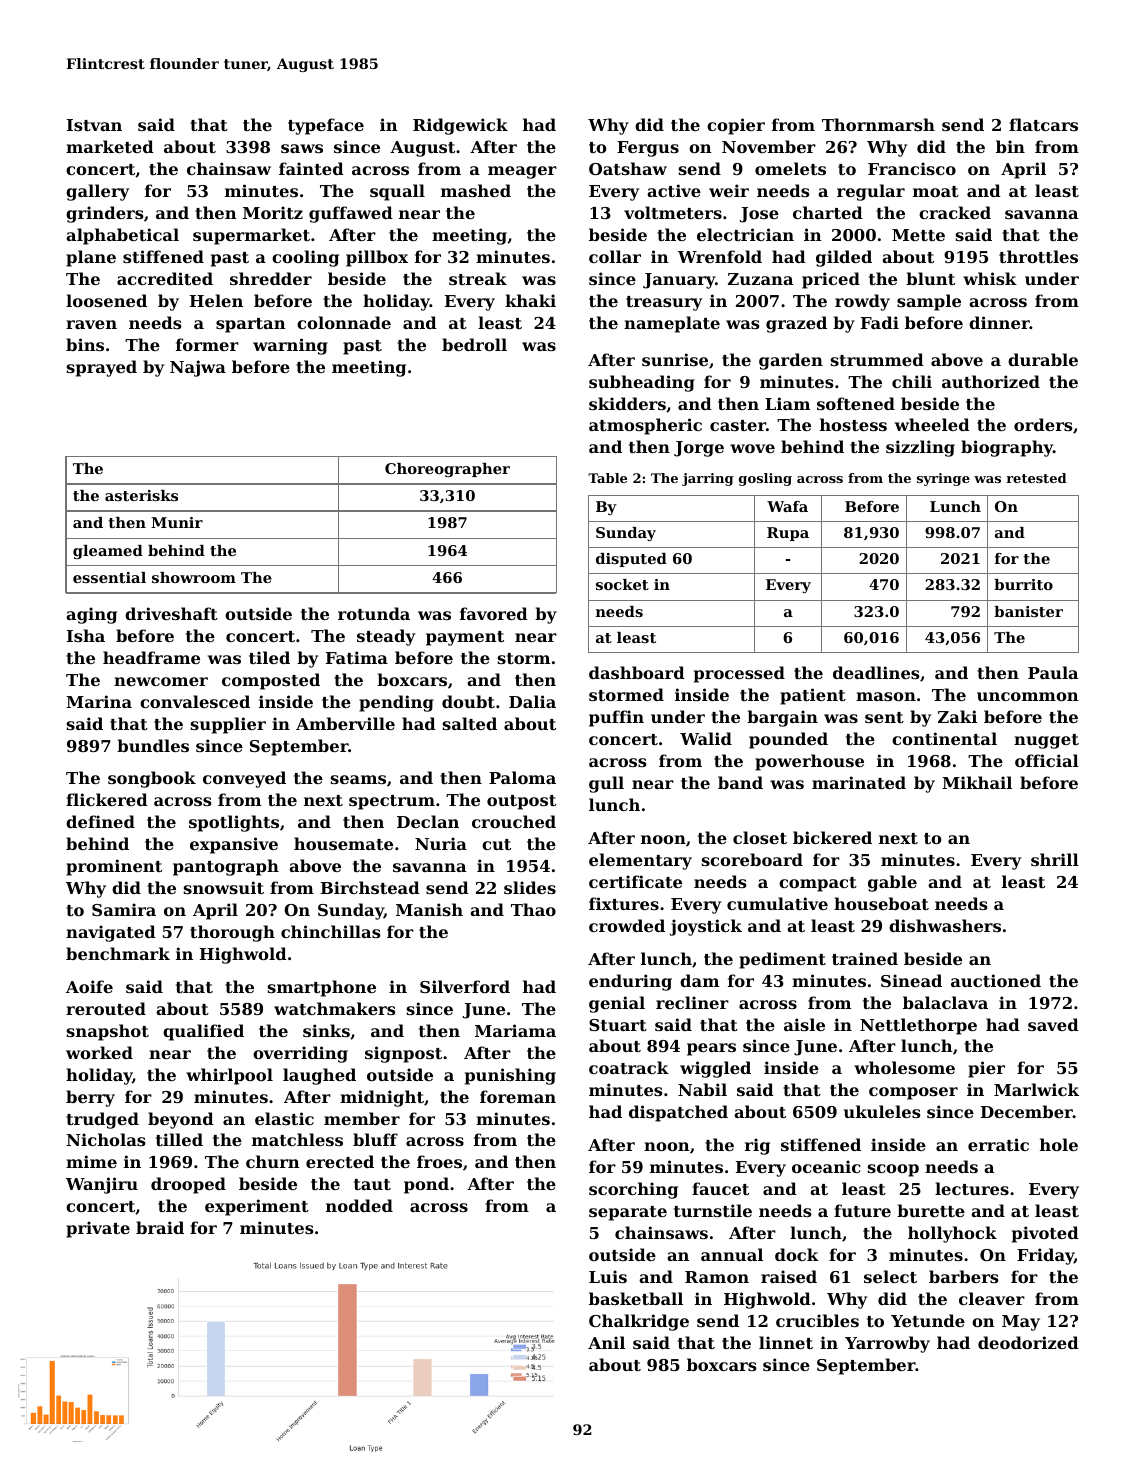 The height and width of the page is (1482, 1145). Describe the element at coordinates (706, 738) in the page. I see `Walid` at that location.
